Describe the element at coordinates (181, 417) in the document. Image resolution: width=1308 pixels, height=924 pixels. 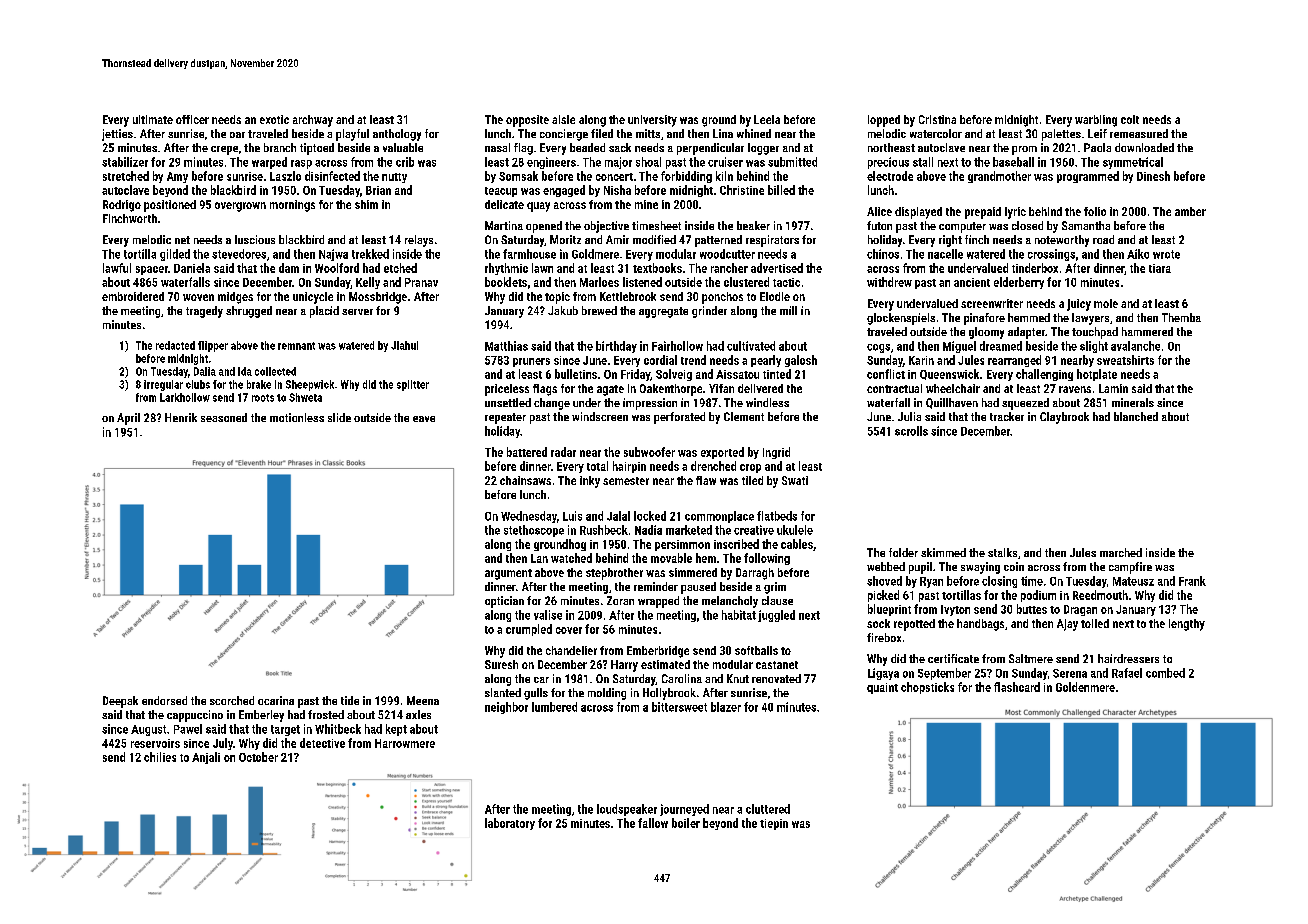
I see `Henrik` at that location.
